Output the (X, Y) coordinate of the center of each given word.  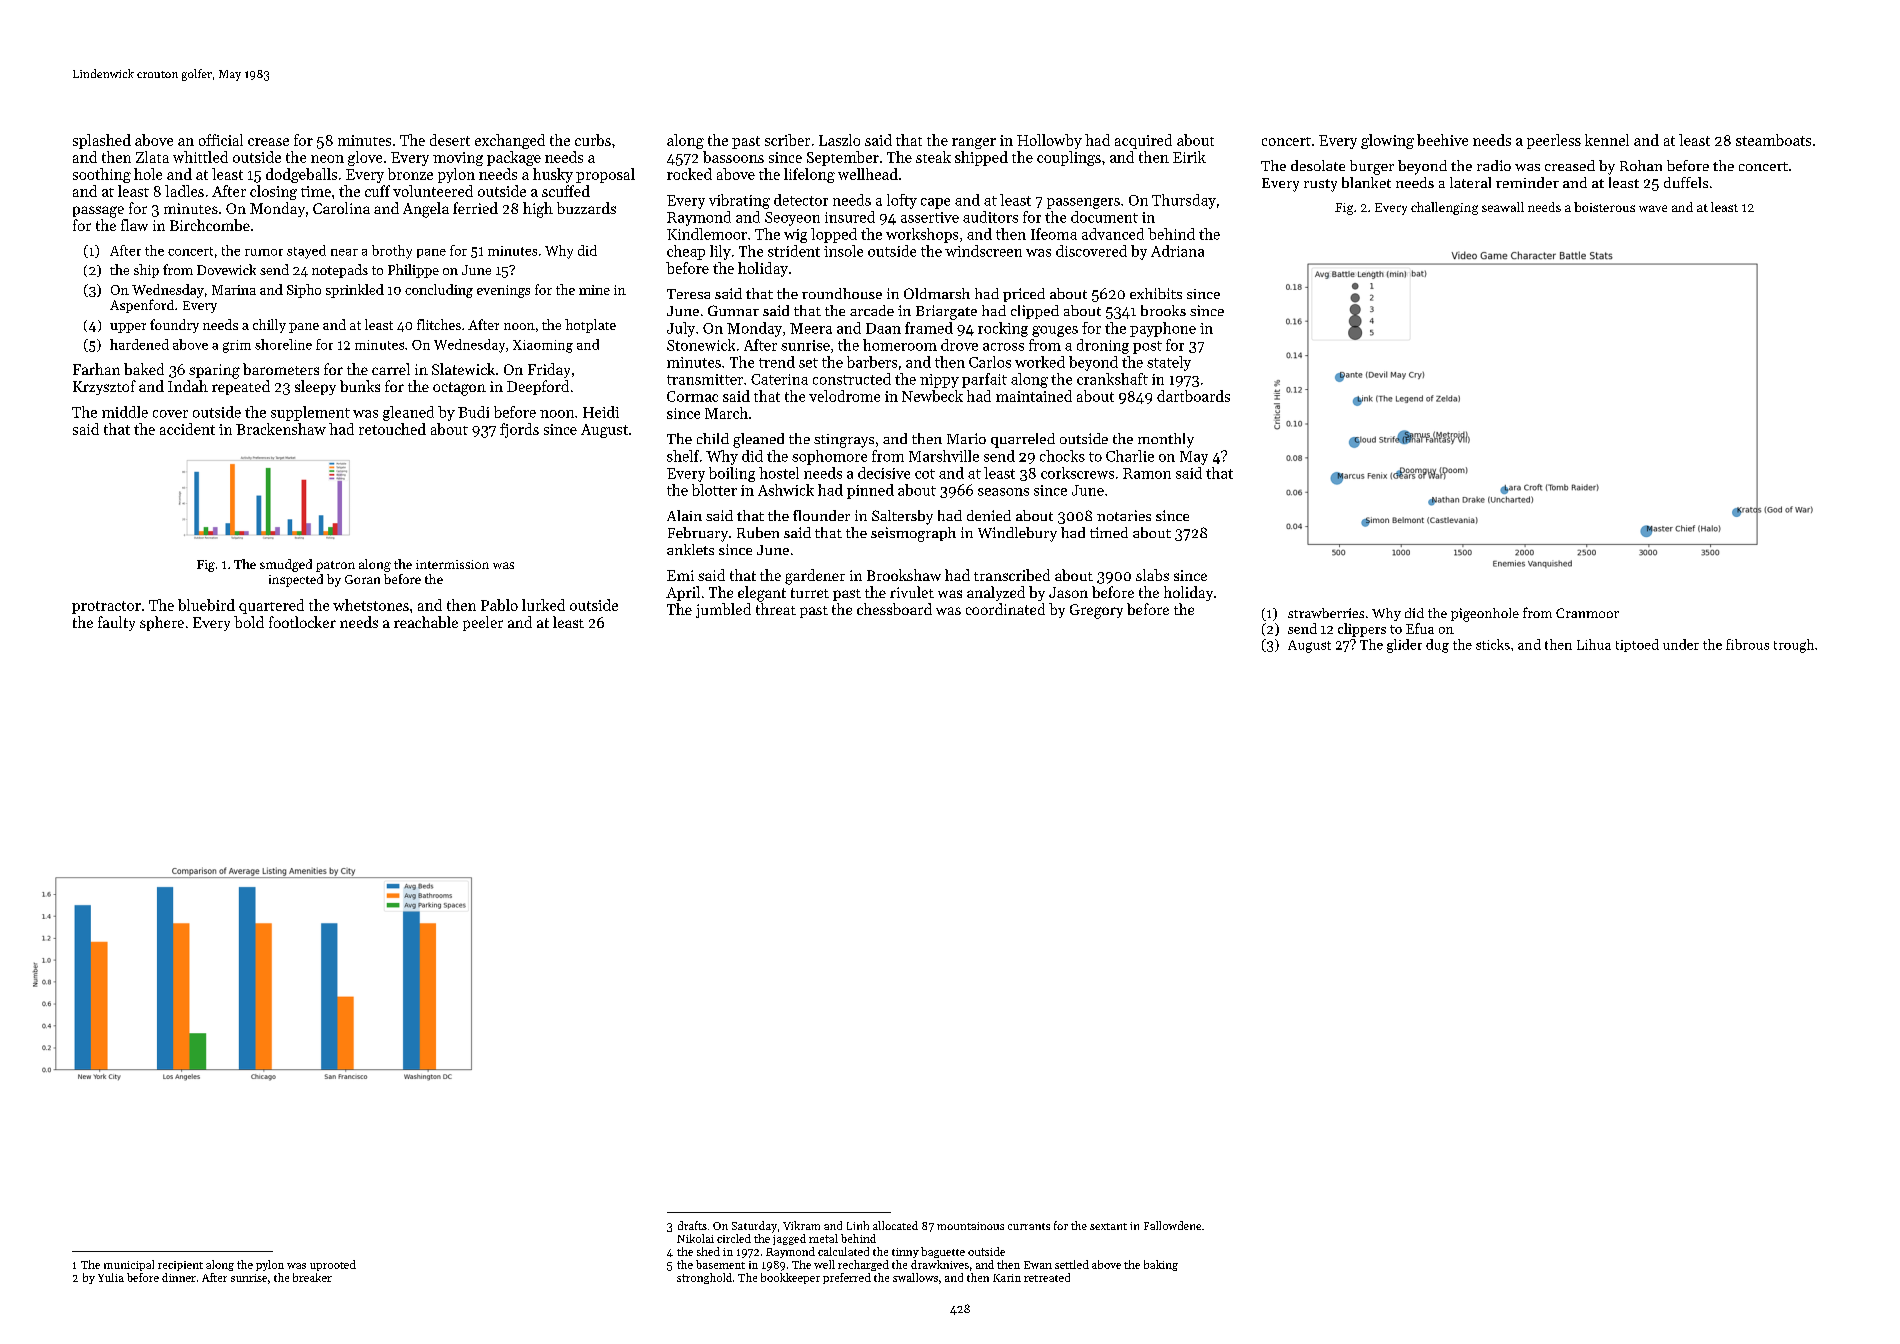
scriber (787, 140)
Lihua (1594, 644)
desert (450, 140)
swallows (915, 1277)
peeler (483, 623)
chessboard (894, 609)
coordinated (1005, 609)
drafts (692, 1225)
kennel (1607, 140)
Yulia (111, 1277)
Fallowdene (1172, 1225)
